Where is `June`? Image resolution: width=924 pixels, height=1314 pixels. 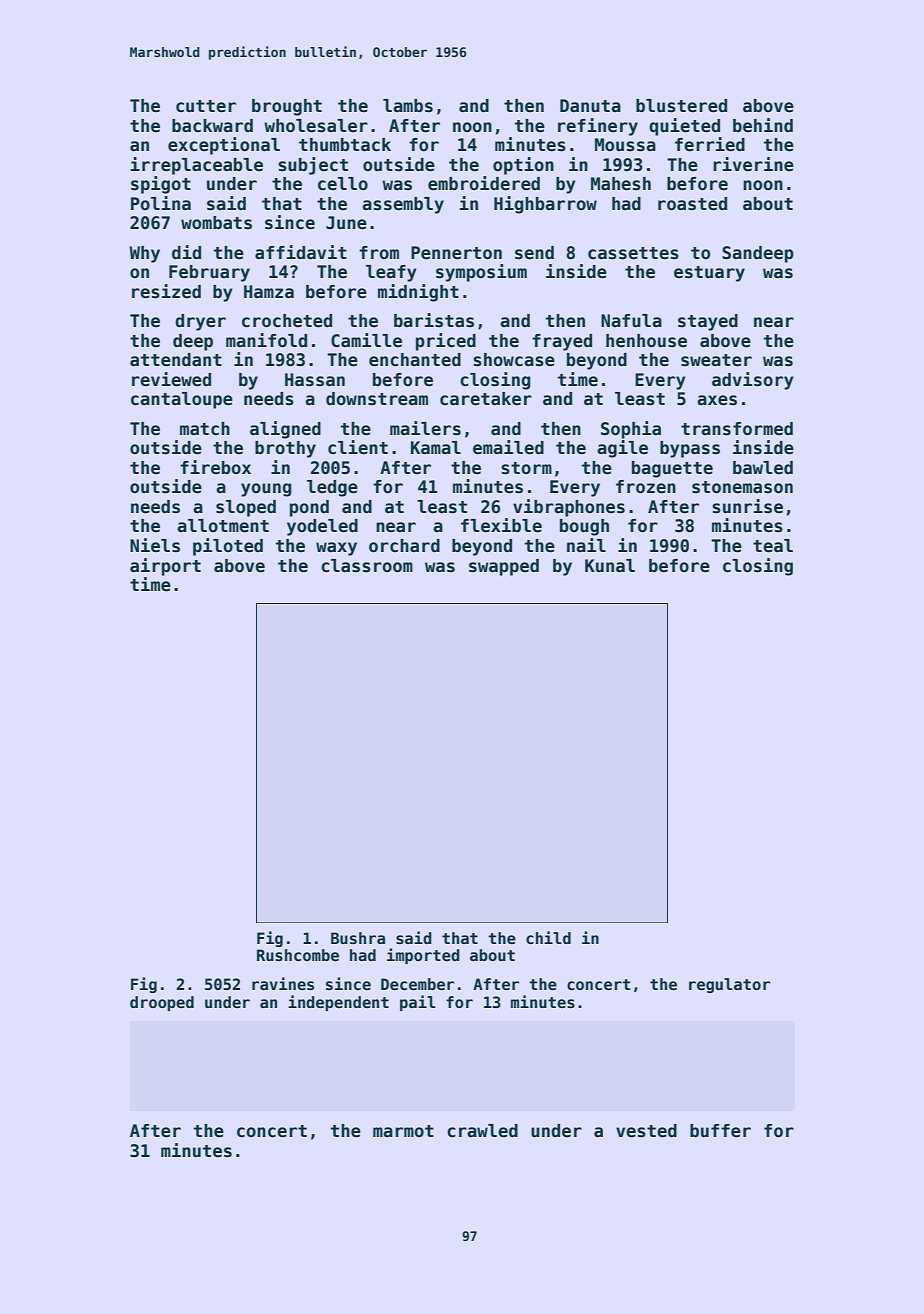 June is located at coordinates (346, 223).
